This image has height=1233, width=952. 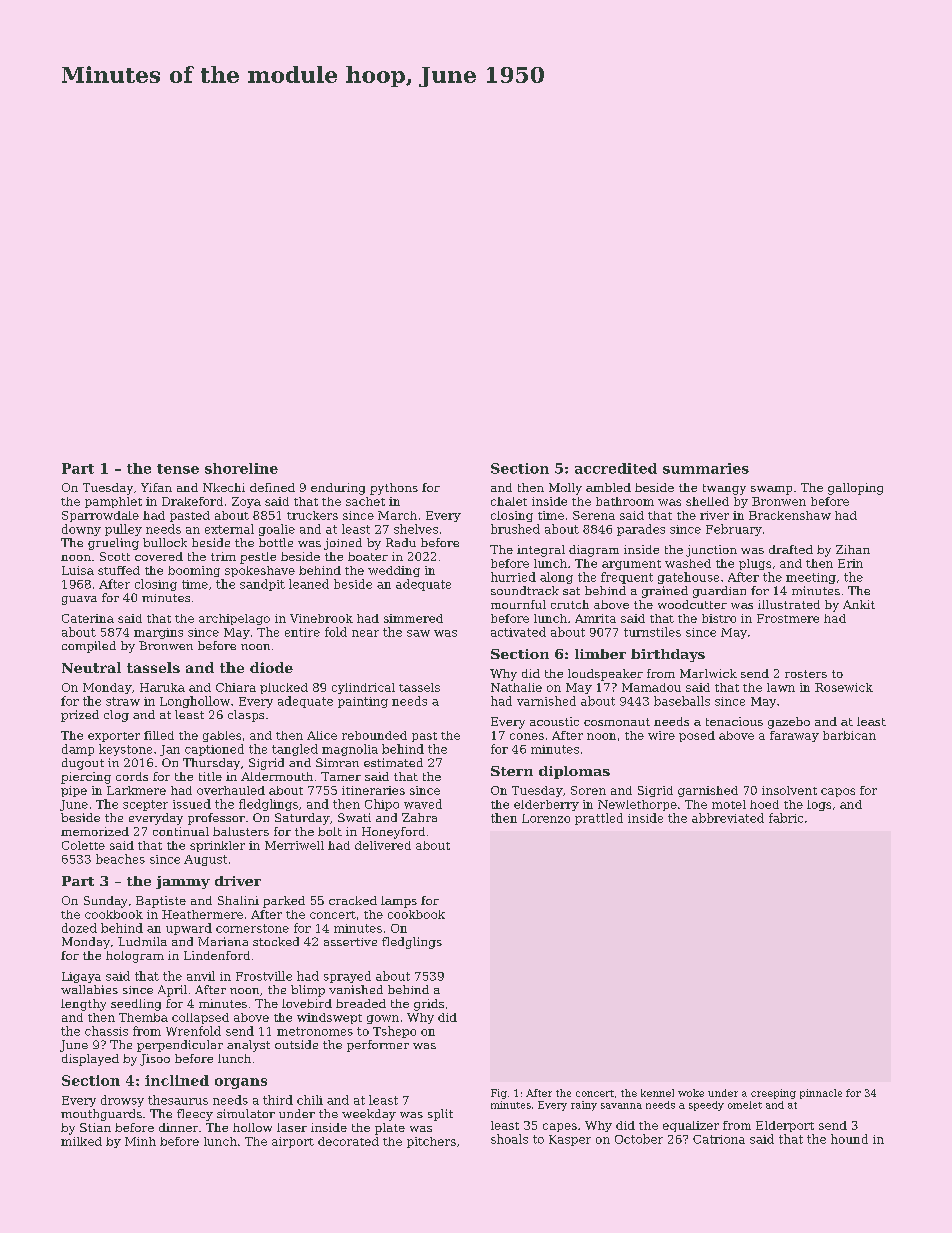 What do you see at coordinates (719, 618) in the image?
I see `bistro` at bounding box center [719, 618].
